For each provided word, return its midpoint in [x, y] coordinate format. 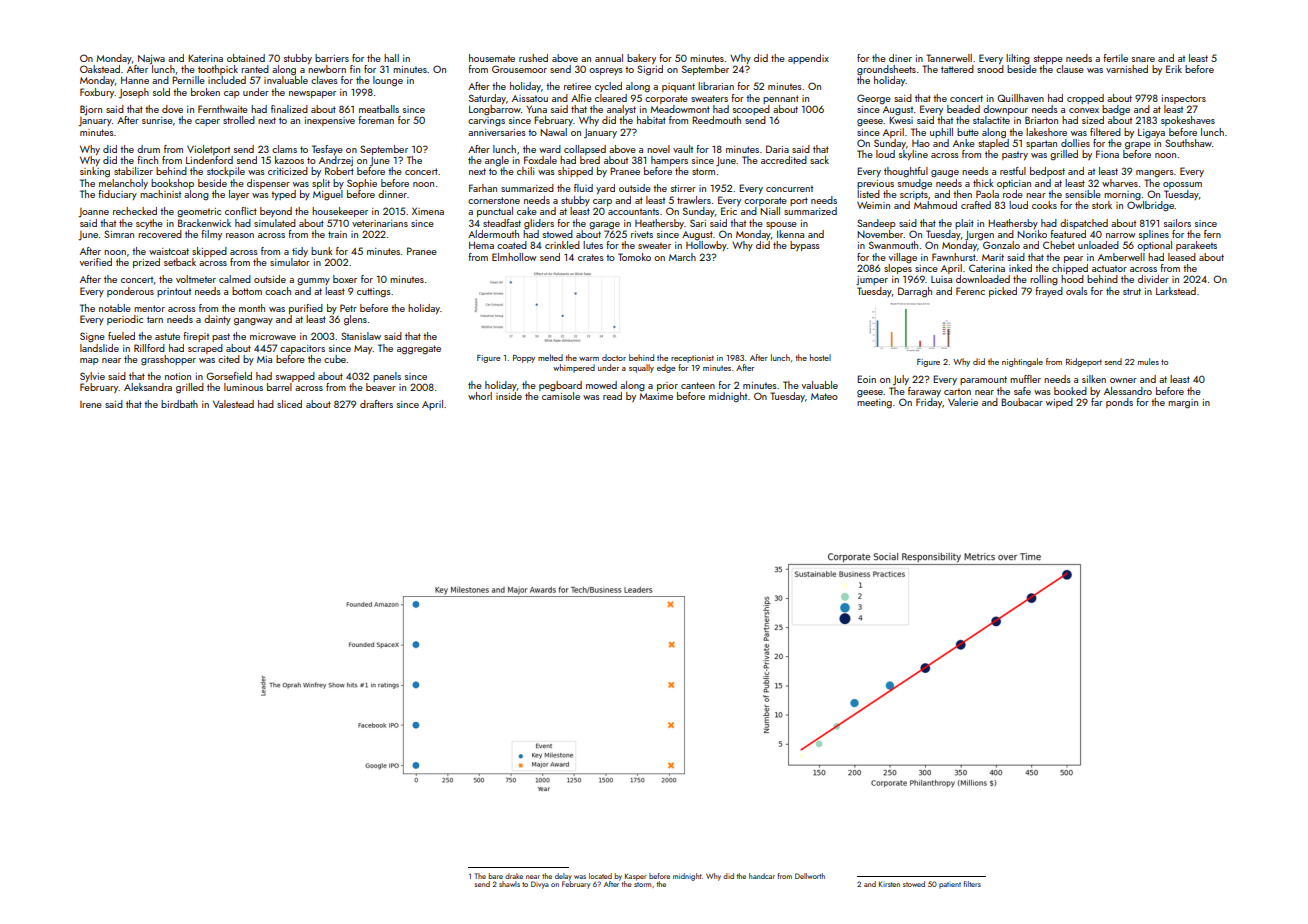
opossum [1182, 185]
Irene [91, 404]
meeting [874, 403]
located [600, 876]
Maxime [656, 396]
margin [1183, 404]
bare [496, 876]
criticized [288, 171]
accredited [784, 160]
